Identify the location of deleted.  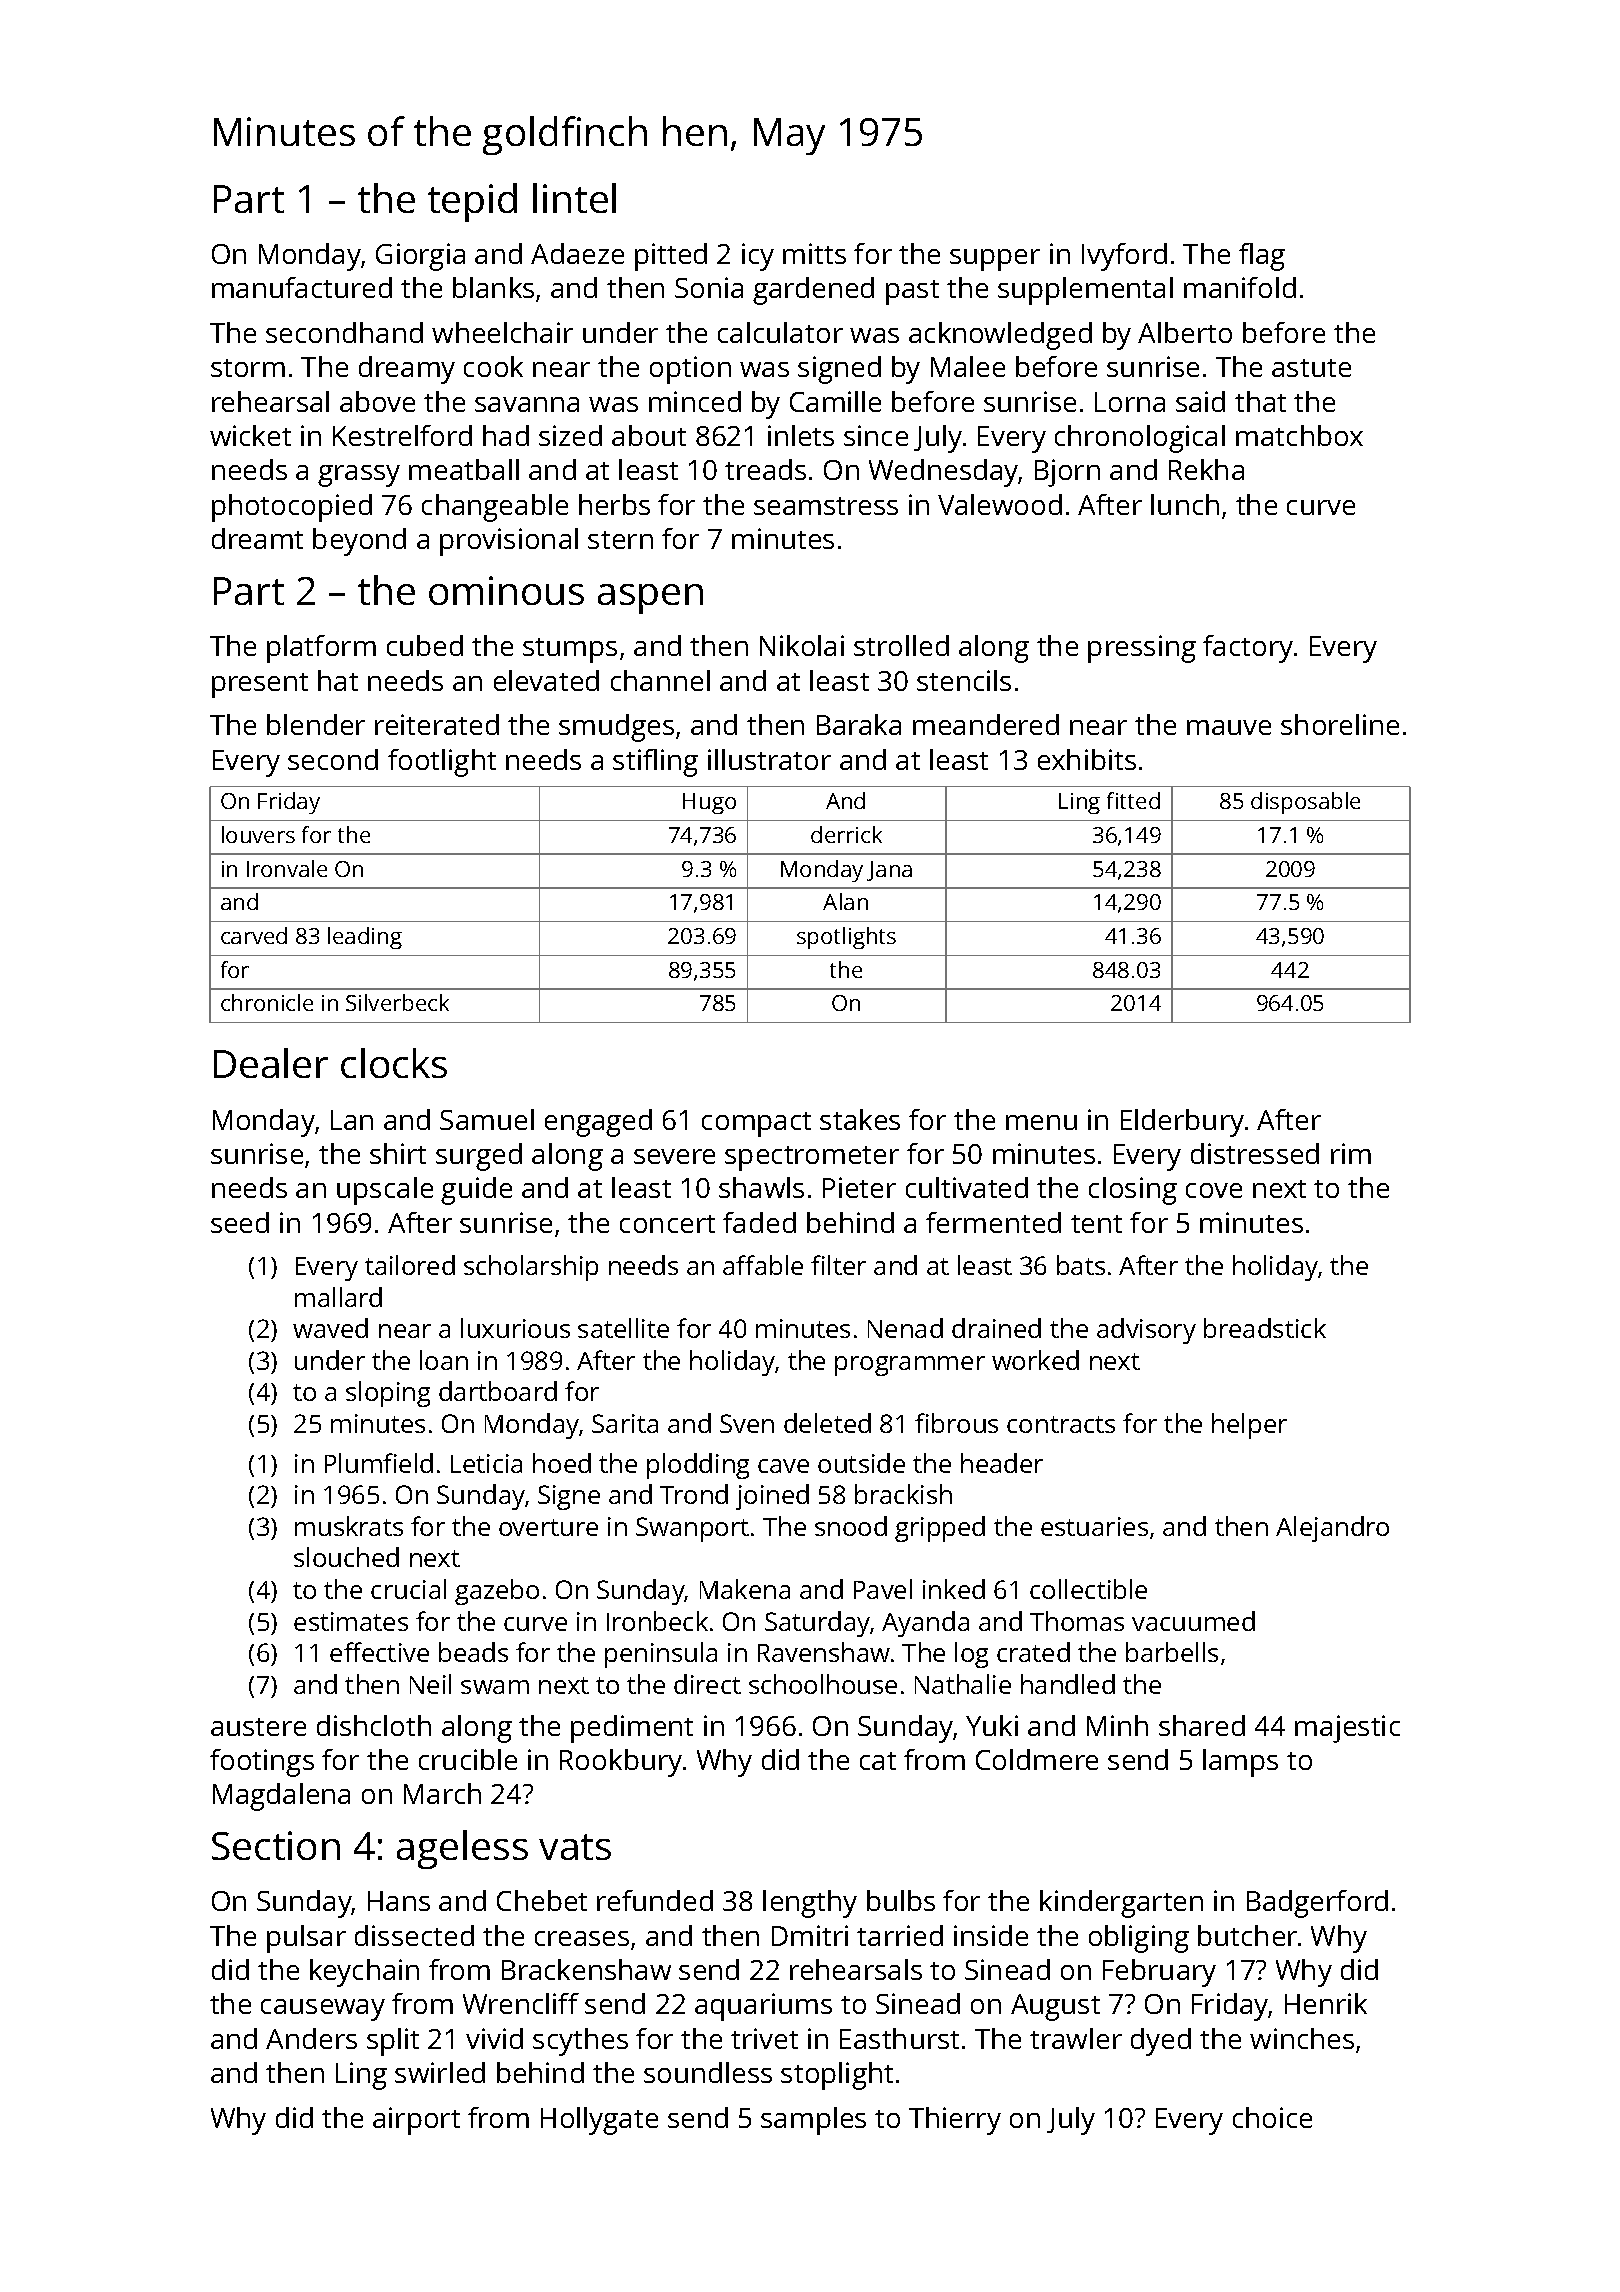
(827, 1423).
